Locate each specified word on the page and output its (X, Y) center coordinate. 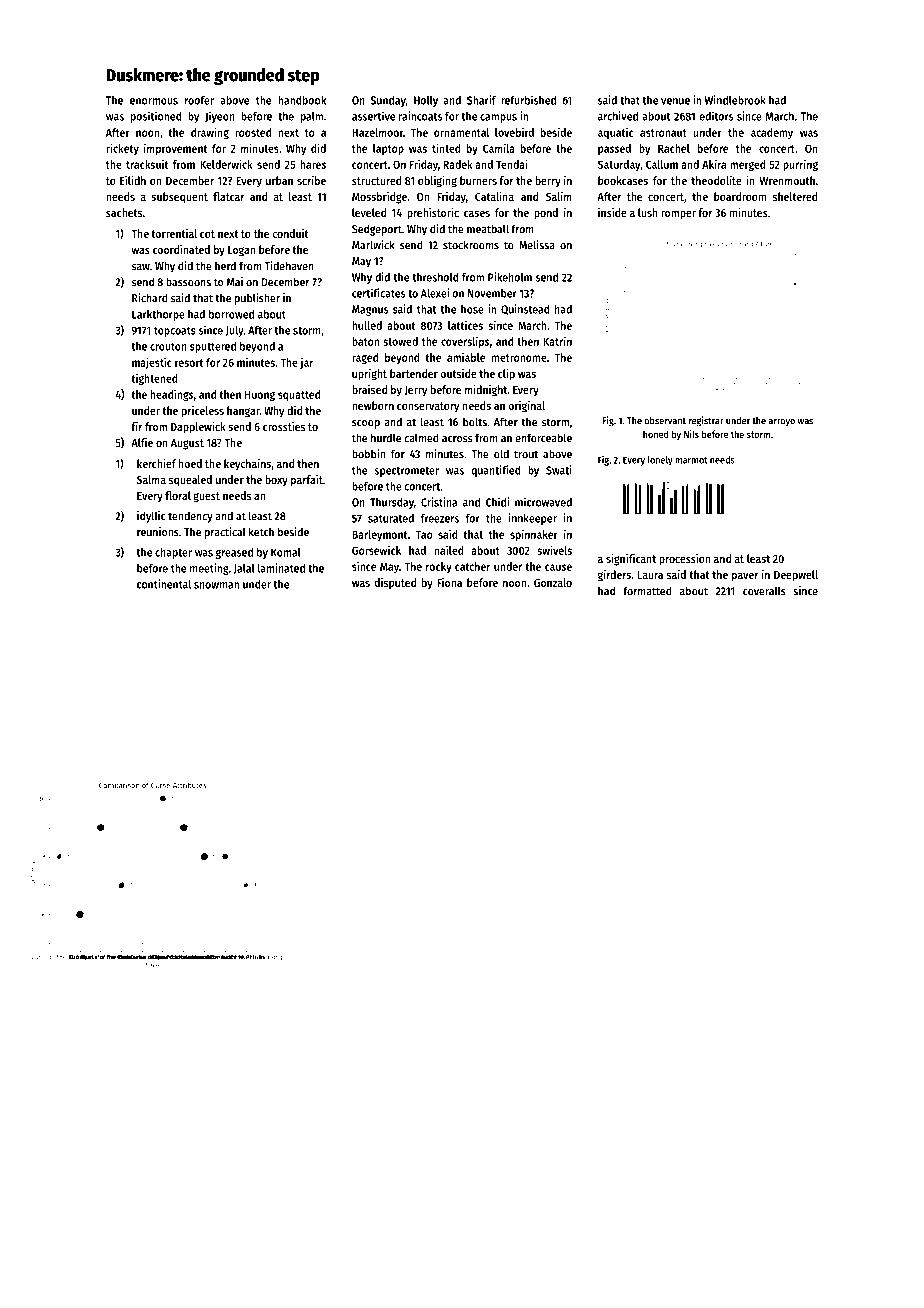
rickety (122, 149)
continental (164, 584)
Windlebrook (735, 100)
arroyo (781, 423)
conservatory (428, 407)
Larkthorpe (158, 315)
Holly (426, 101)
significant (631, 560)
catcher (472, 566)
